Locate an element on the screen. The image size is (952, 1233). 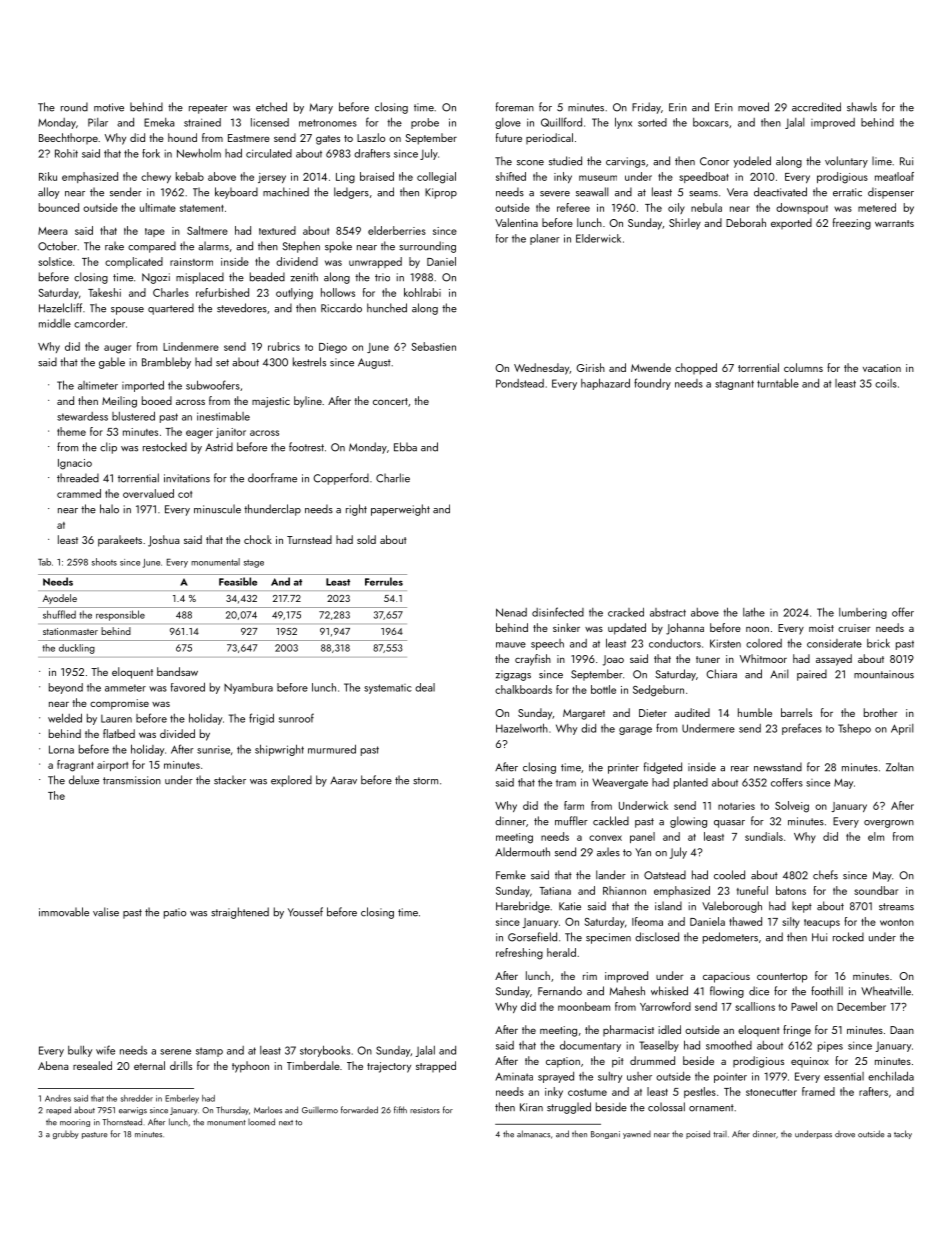
solstice is located at coordinates (55, 261).
